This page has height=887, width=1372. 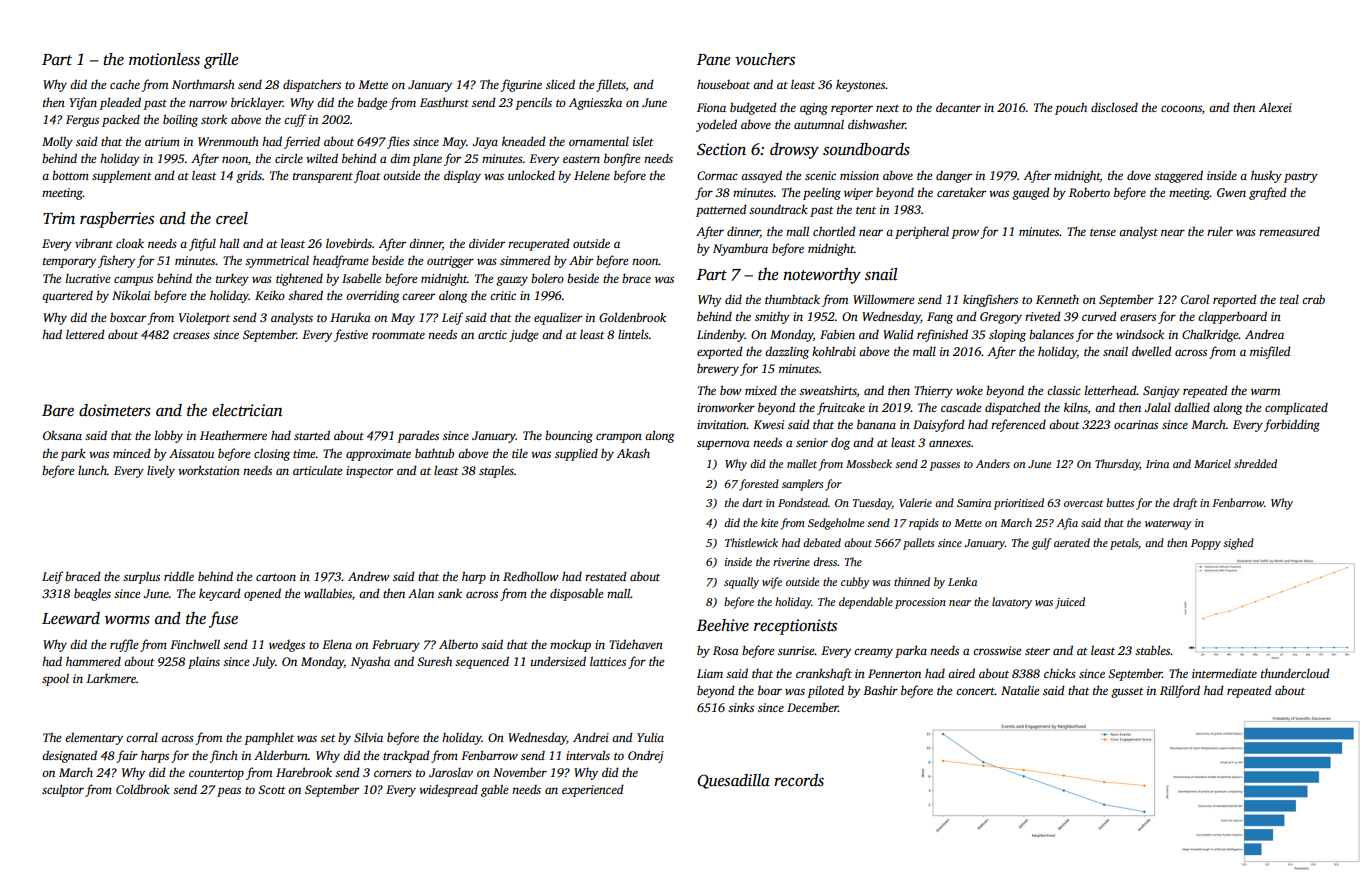 I want to click on minced, so click(x=132, y=453).
